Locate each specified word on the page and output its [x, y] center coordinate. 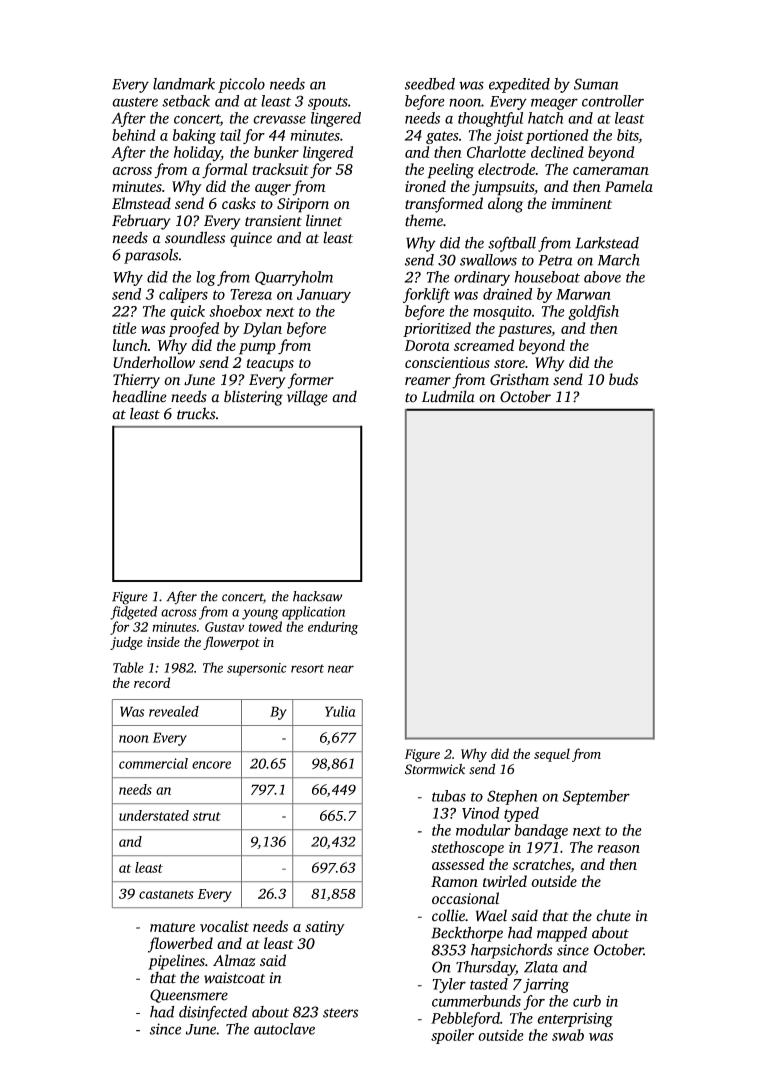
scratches [541, 864]
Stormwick [435, 769]
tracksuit [280, 169]
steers [340, 1013]
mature [172, 927]
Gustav [224, 627]
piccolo [241, 85]
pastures [524, 331]
